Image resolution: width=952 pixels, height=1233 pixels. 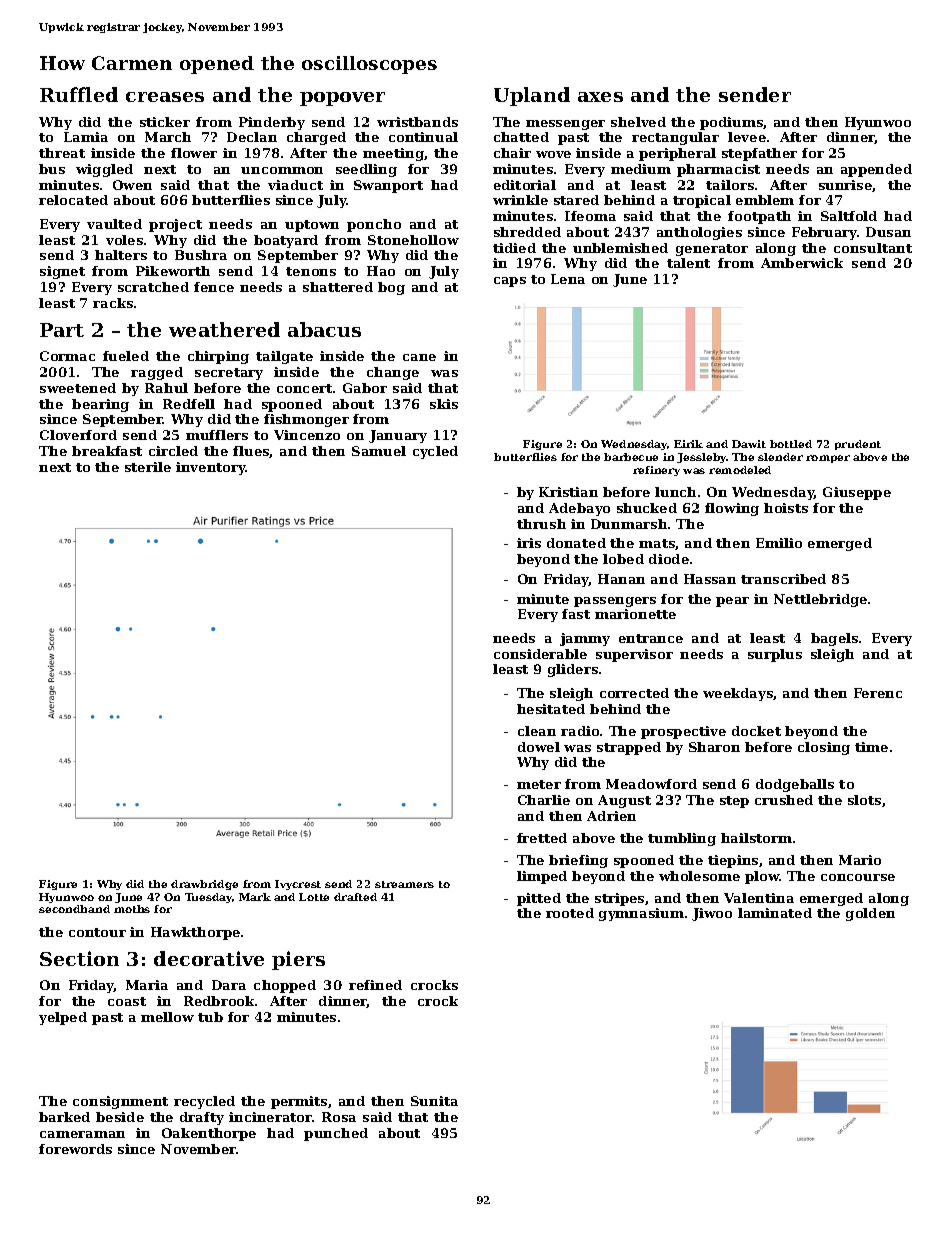 I want to click on drawbridge, so click(x=204, y=885).
